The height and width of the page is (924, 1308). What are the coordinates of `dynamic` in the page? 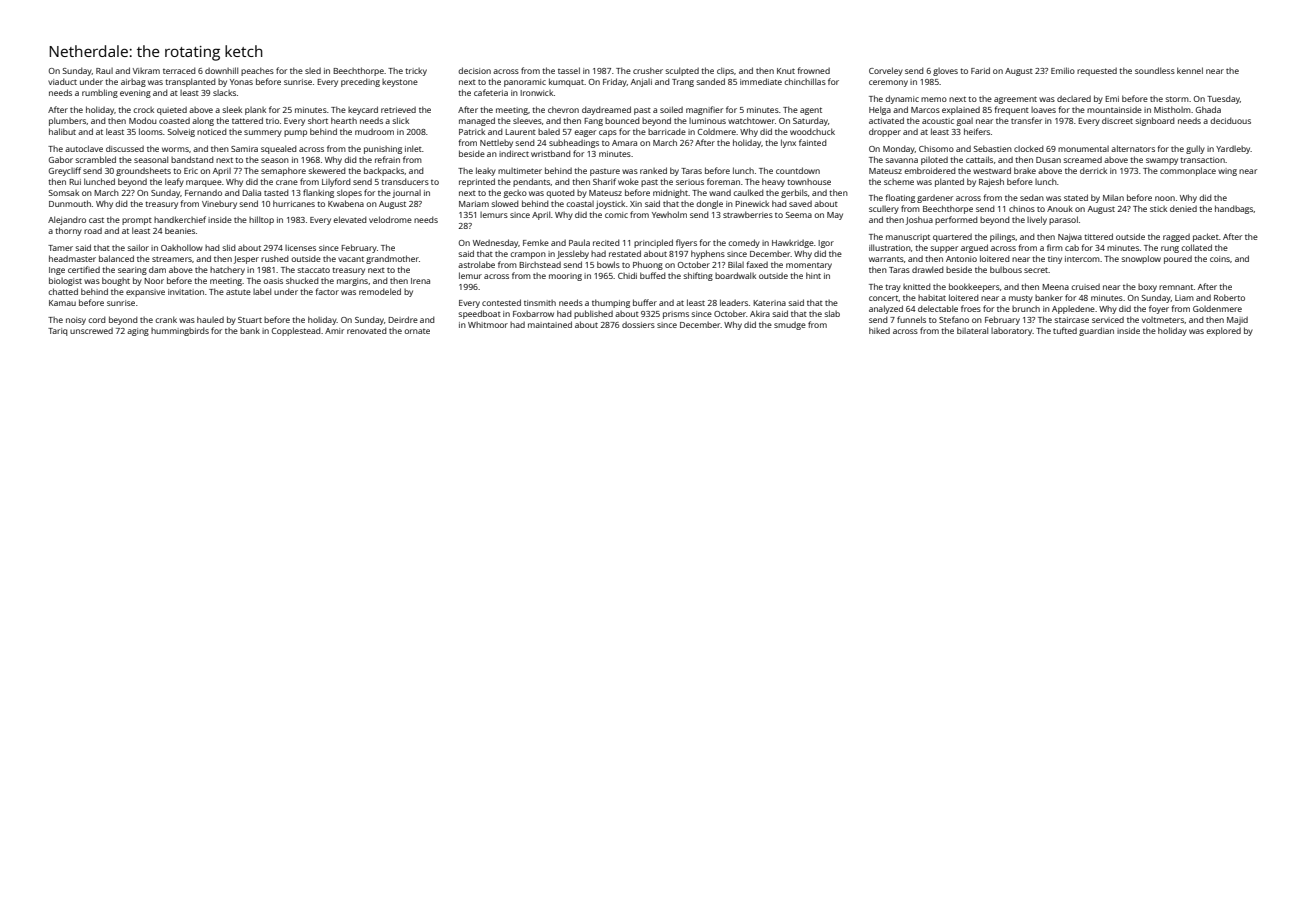 It's located at (902, 99).
